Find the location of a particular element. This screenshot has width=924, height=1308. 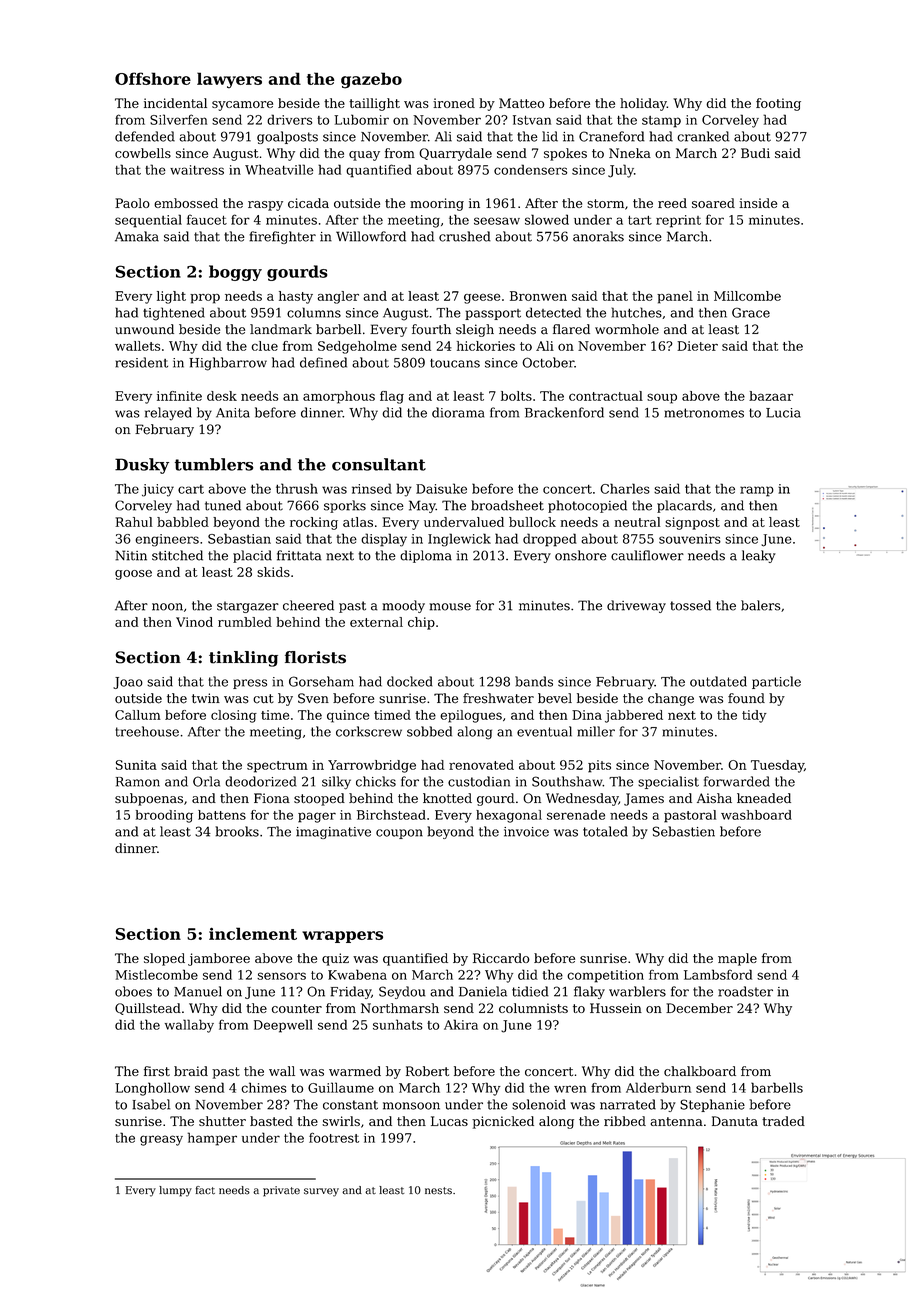

pager is located at coordinates (317, 817).
